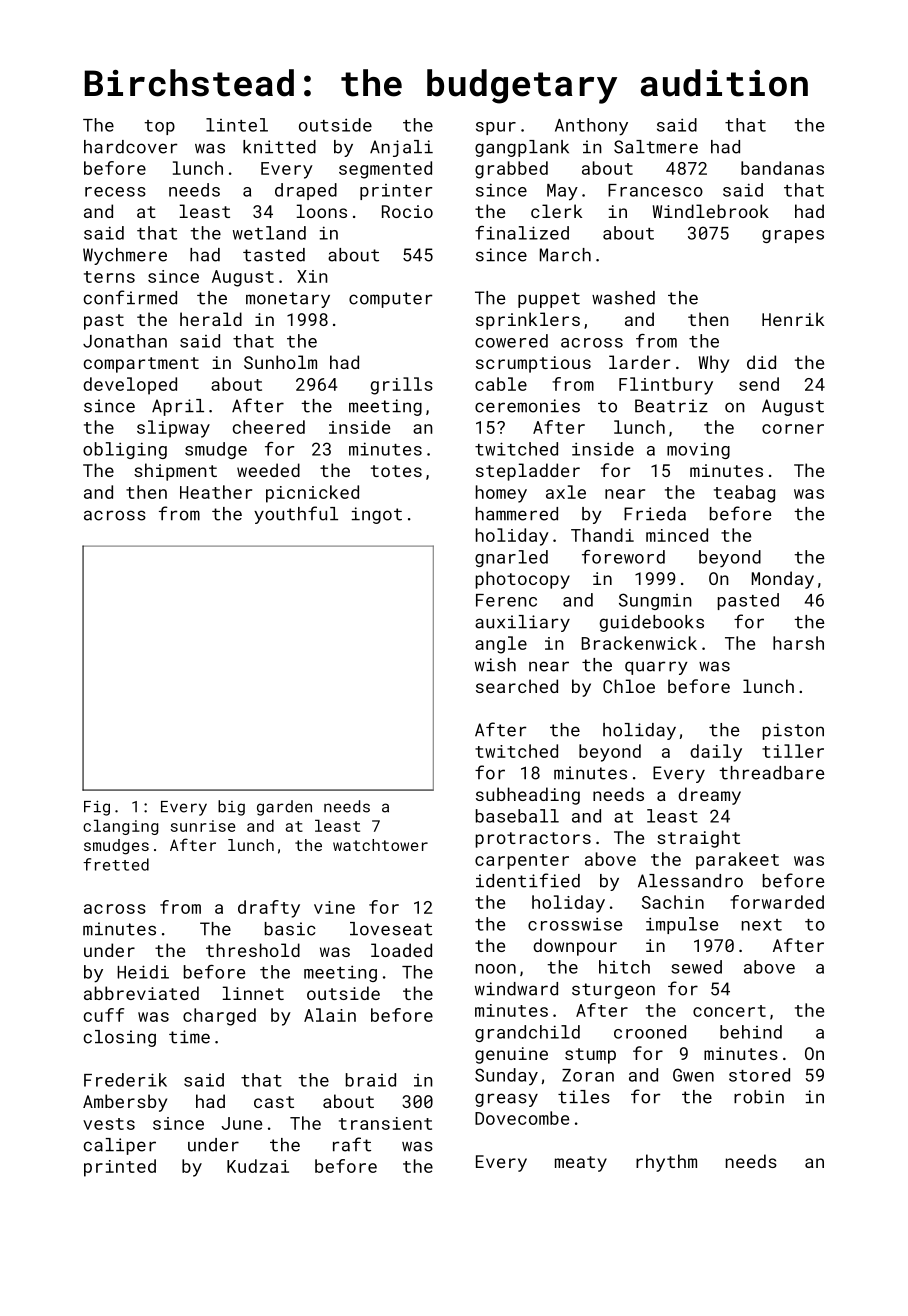 This image has width=908, height=1316. What do you see at coordinates (522, 148) in the image?
I see `gangplank` at bounding box center [522, 148].
